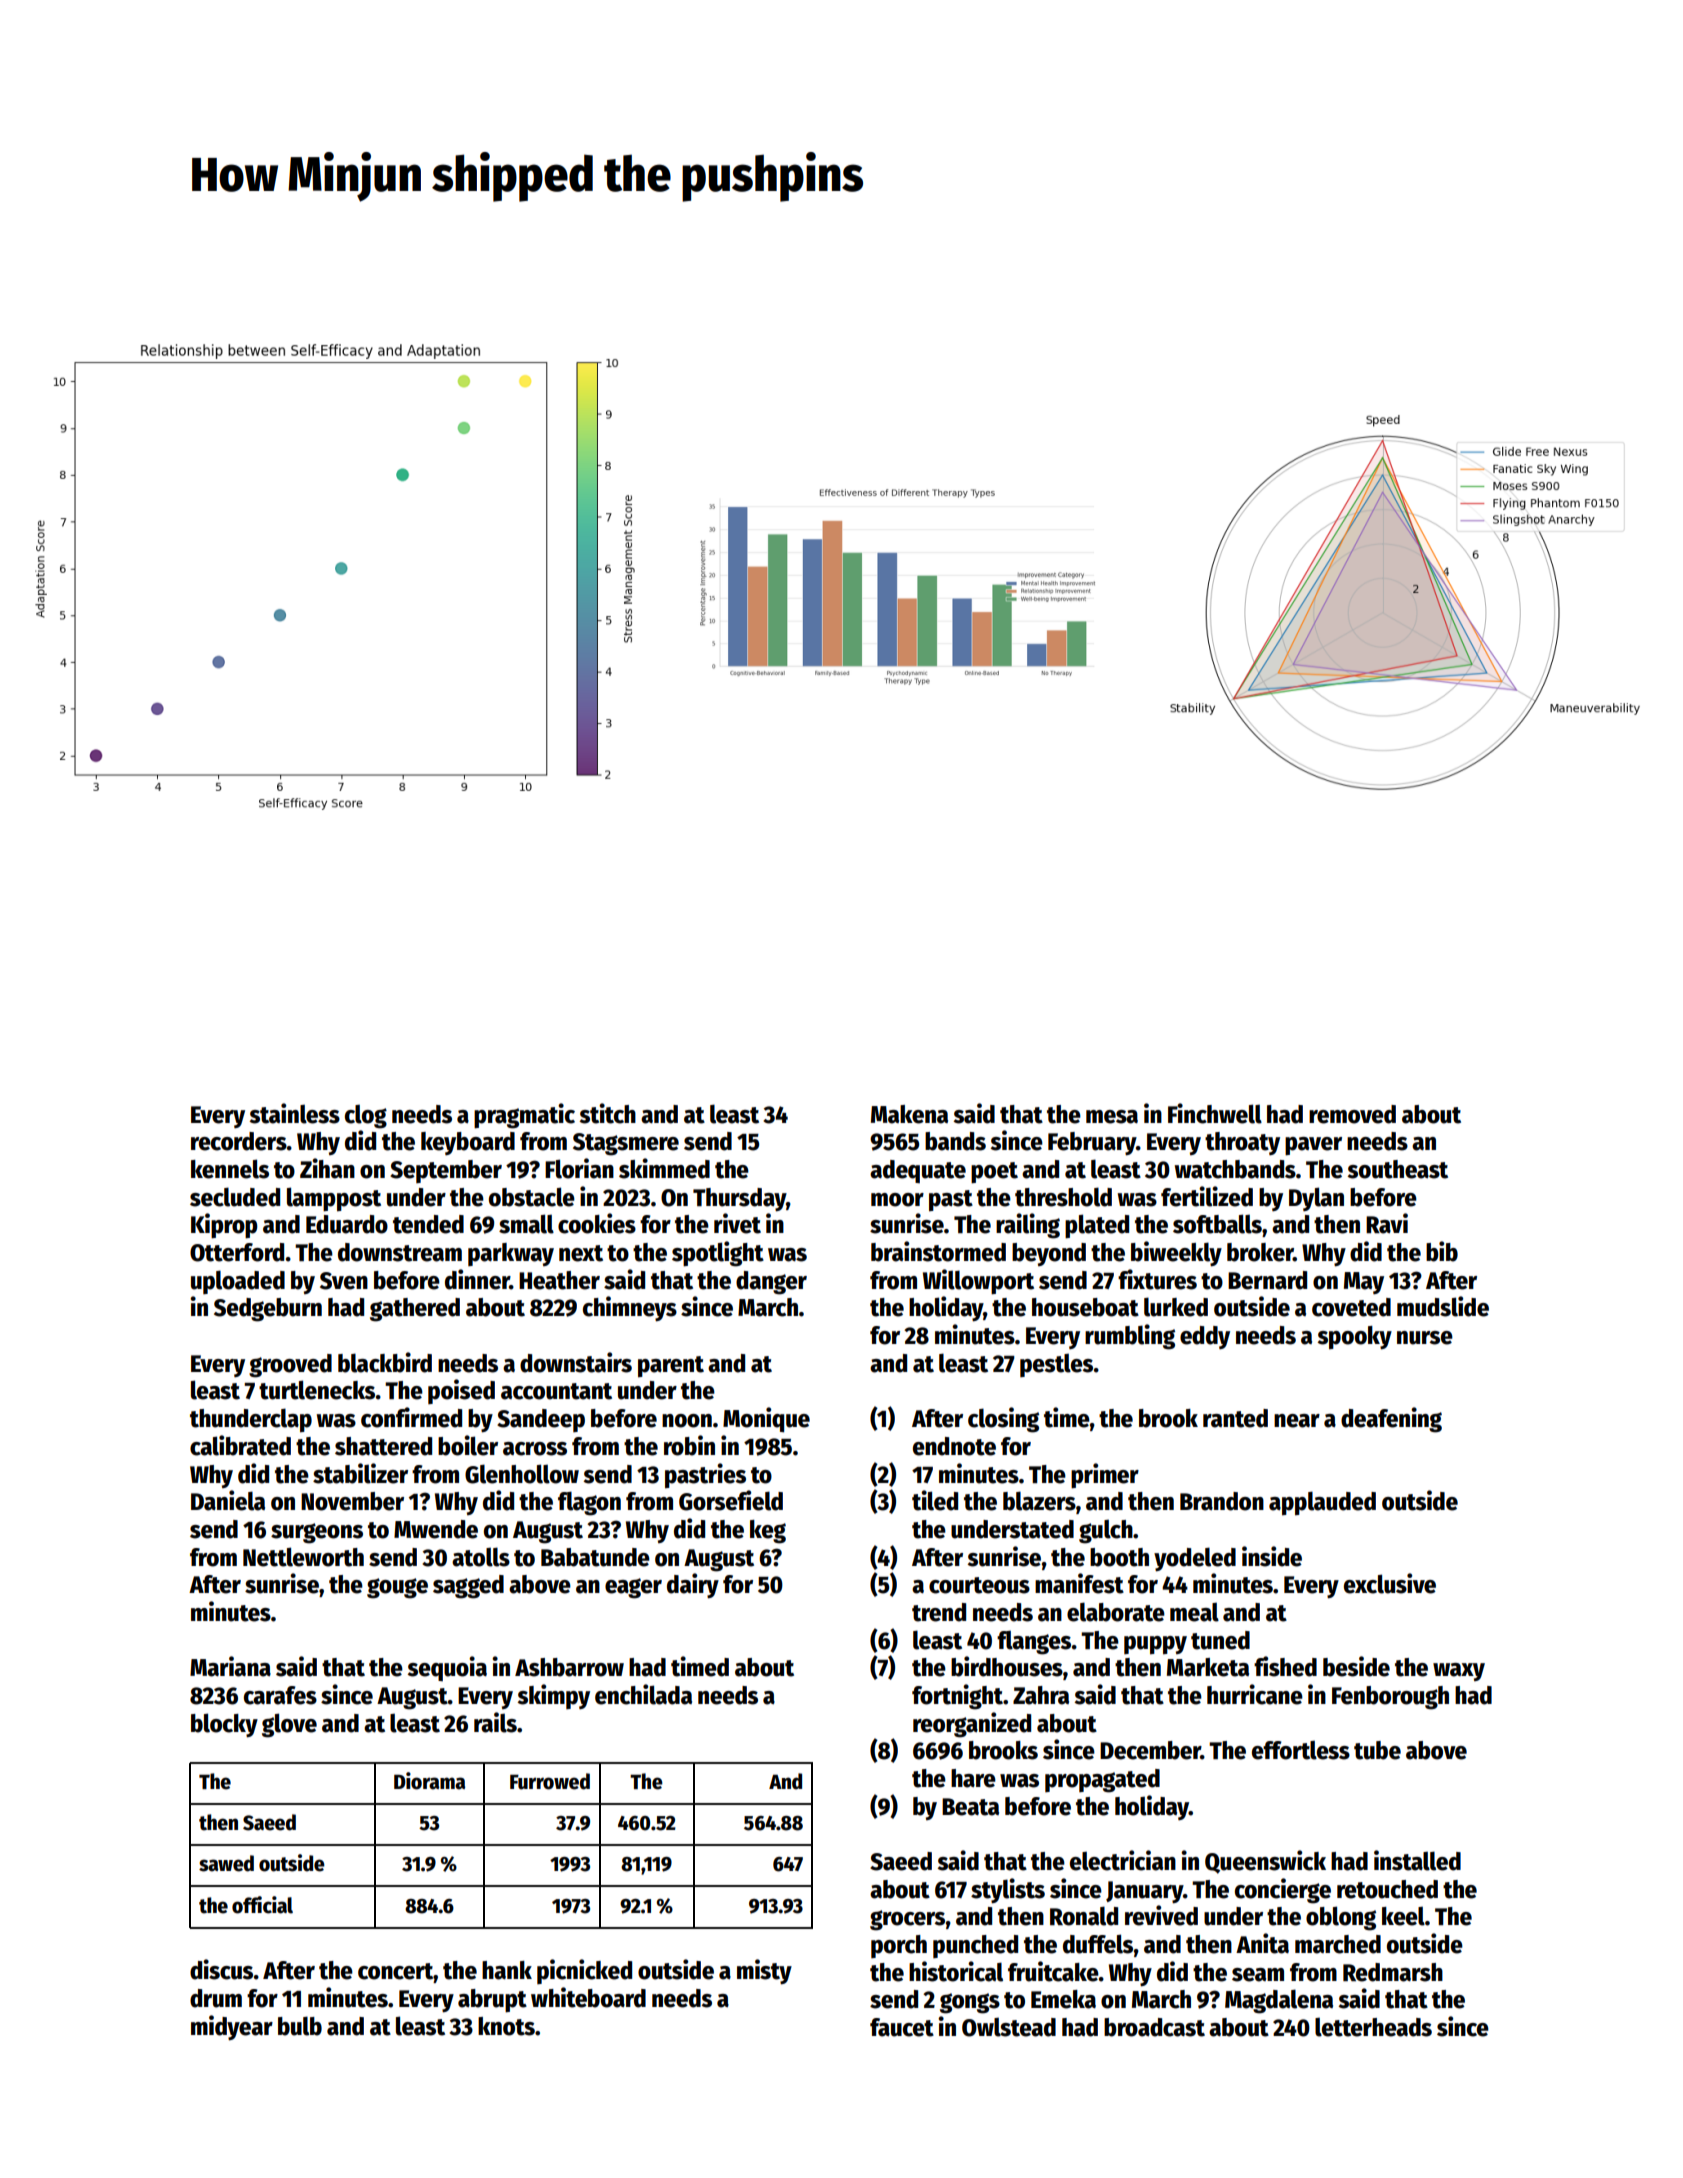 The height and width of the document is (2178, 1683). Describe the element at coordinates (643, 1694) in the document. I see `enchilada` at that location.
